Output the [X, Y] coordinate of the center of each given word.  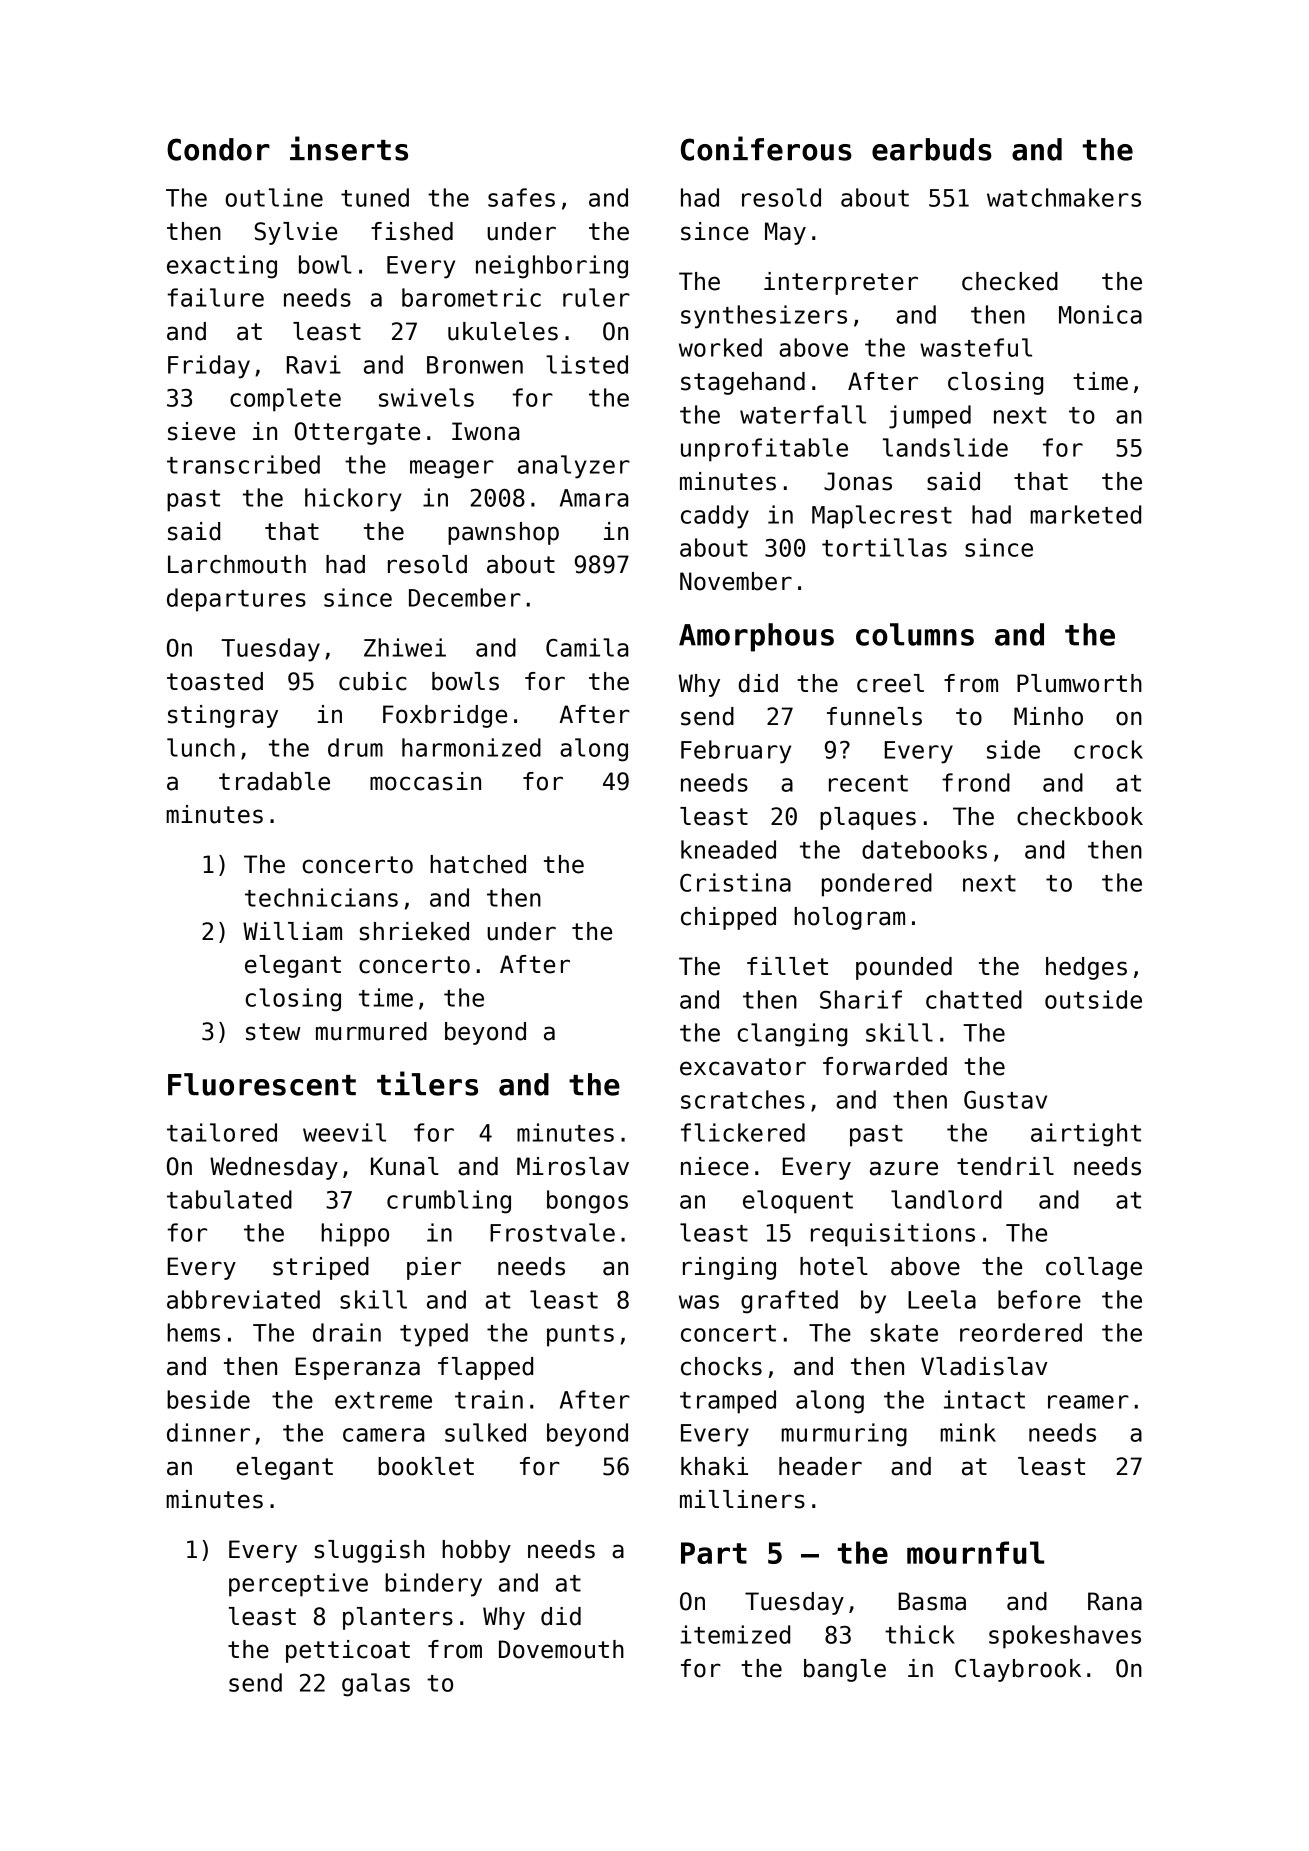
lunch [201, 747]
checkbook [1080, 816]
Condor [218, 149]
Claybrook [1018, 1670]
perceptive [298, 1585]
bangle [845, 1670]
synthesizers [764, 317]
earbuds [932, 149]
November [736, 581]
